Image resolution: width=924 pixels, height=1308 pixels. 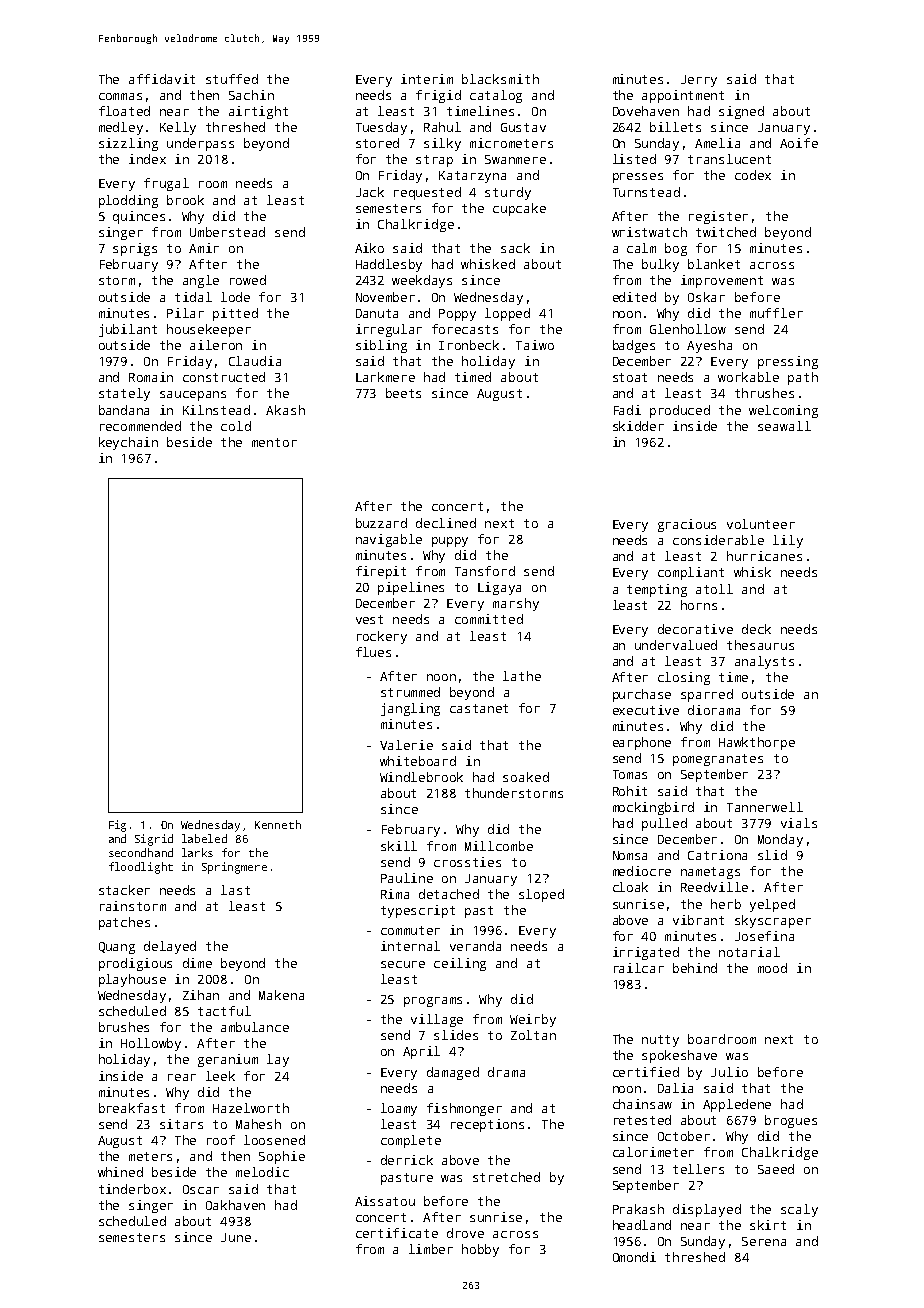 What do you see at coordinates (718, 217) in the screenshot?
I see `register` at bounding box center [718, 217].
